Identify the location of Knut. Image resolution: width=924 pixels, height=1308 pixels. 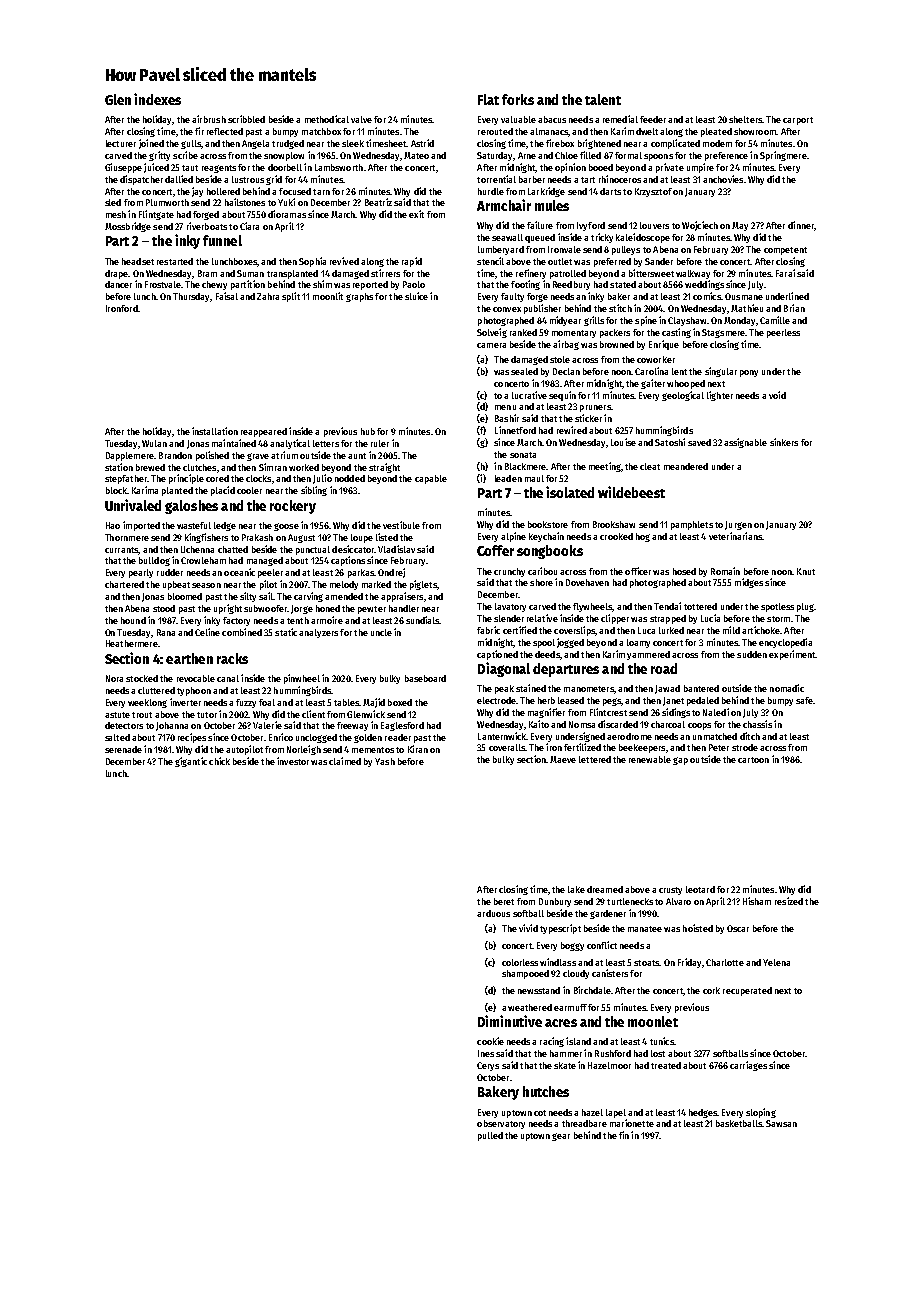
(806, 571).
